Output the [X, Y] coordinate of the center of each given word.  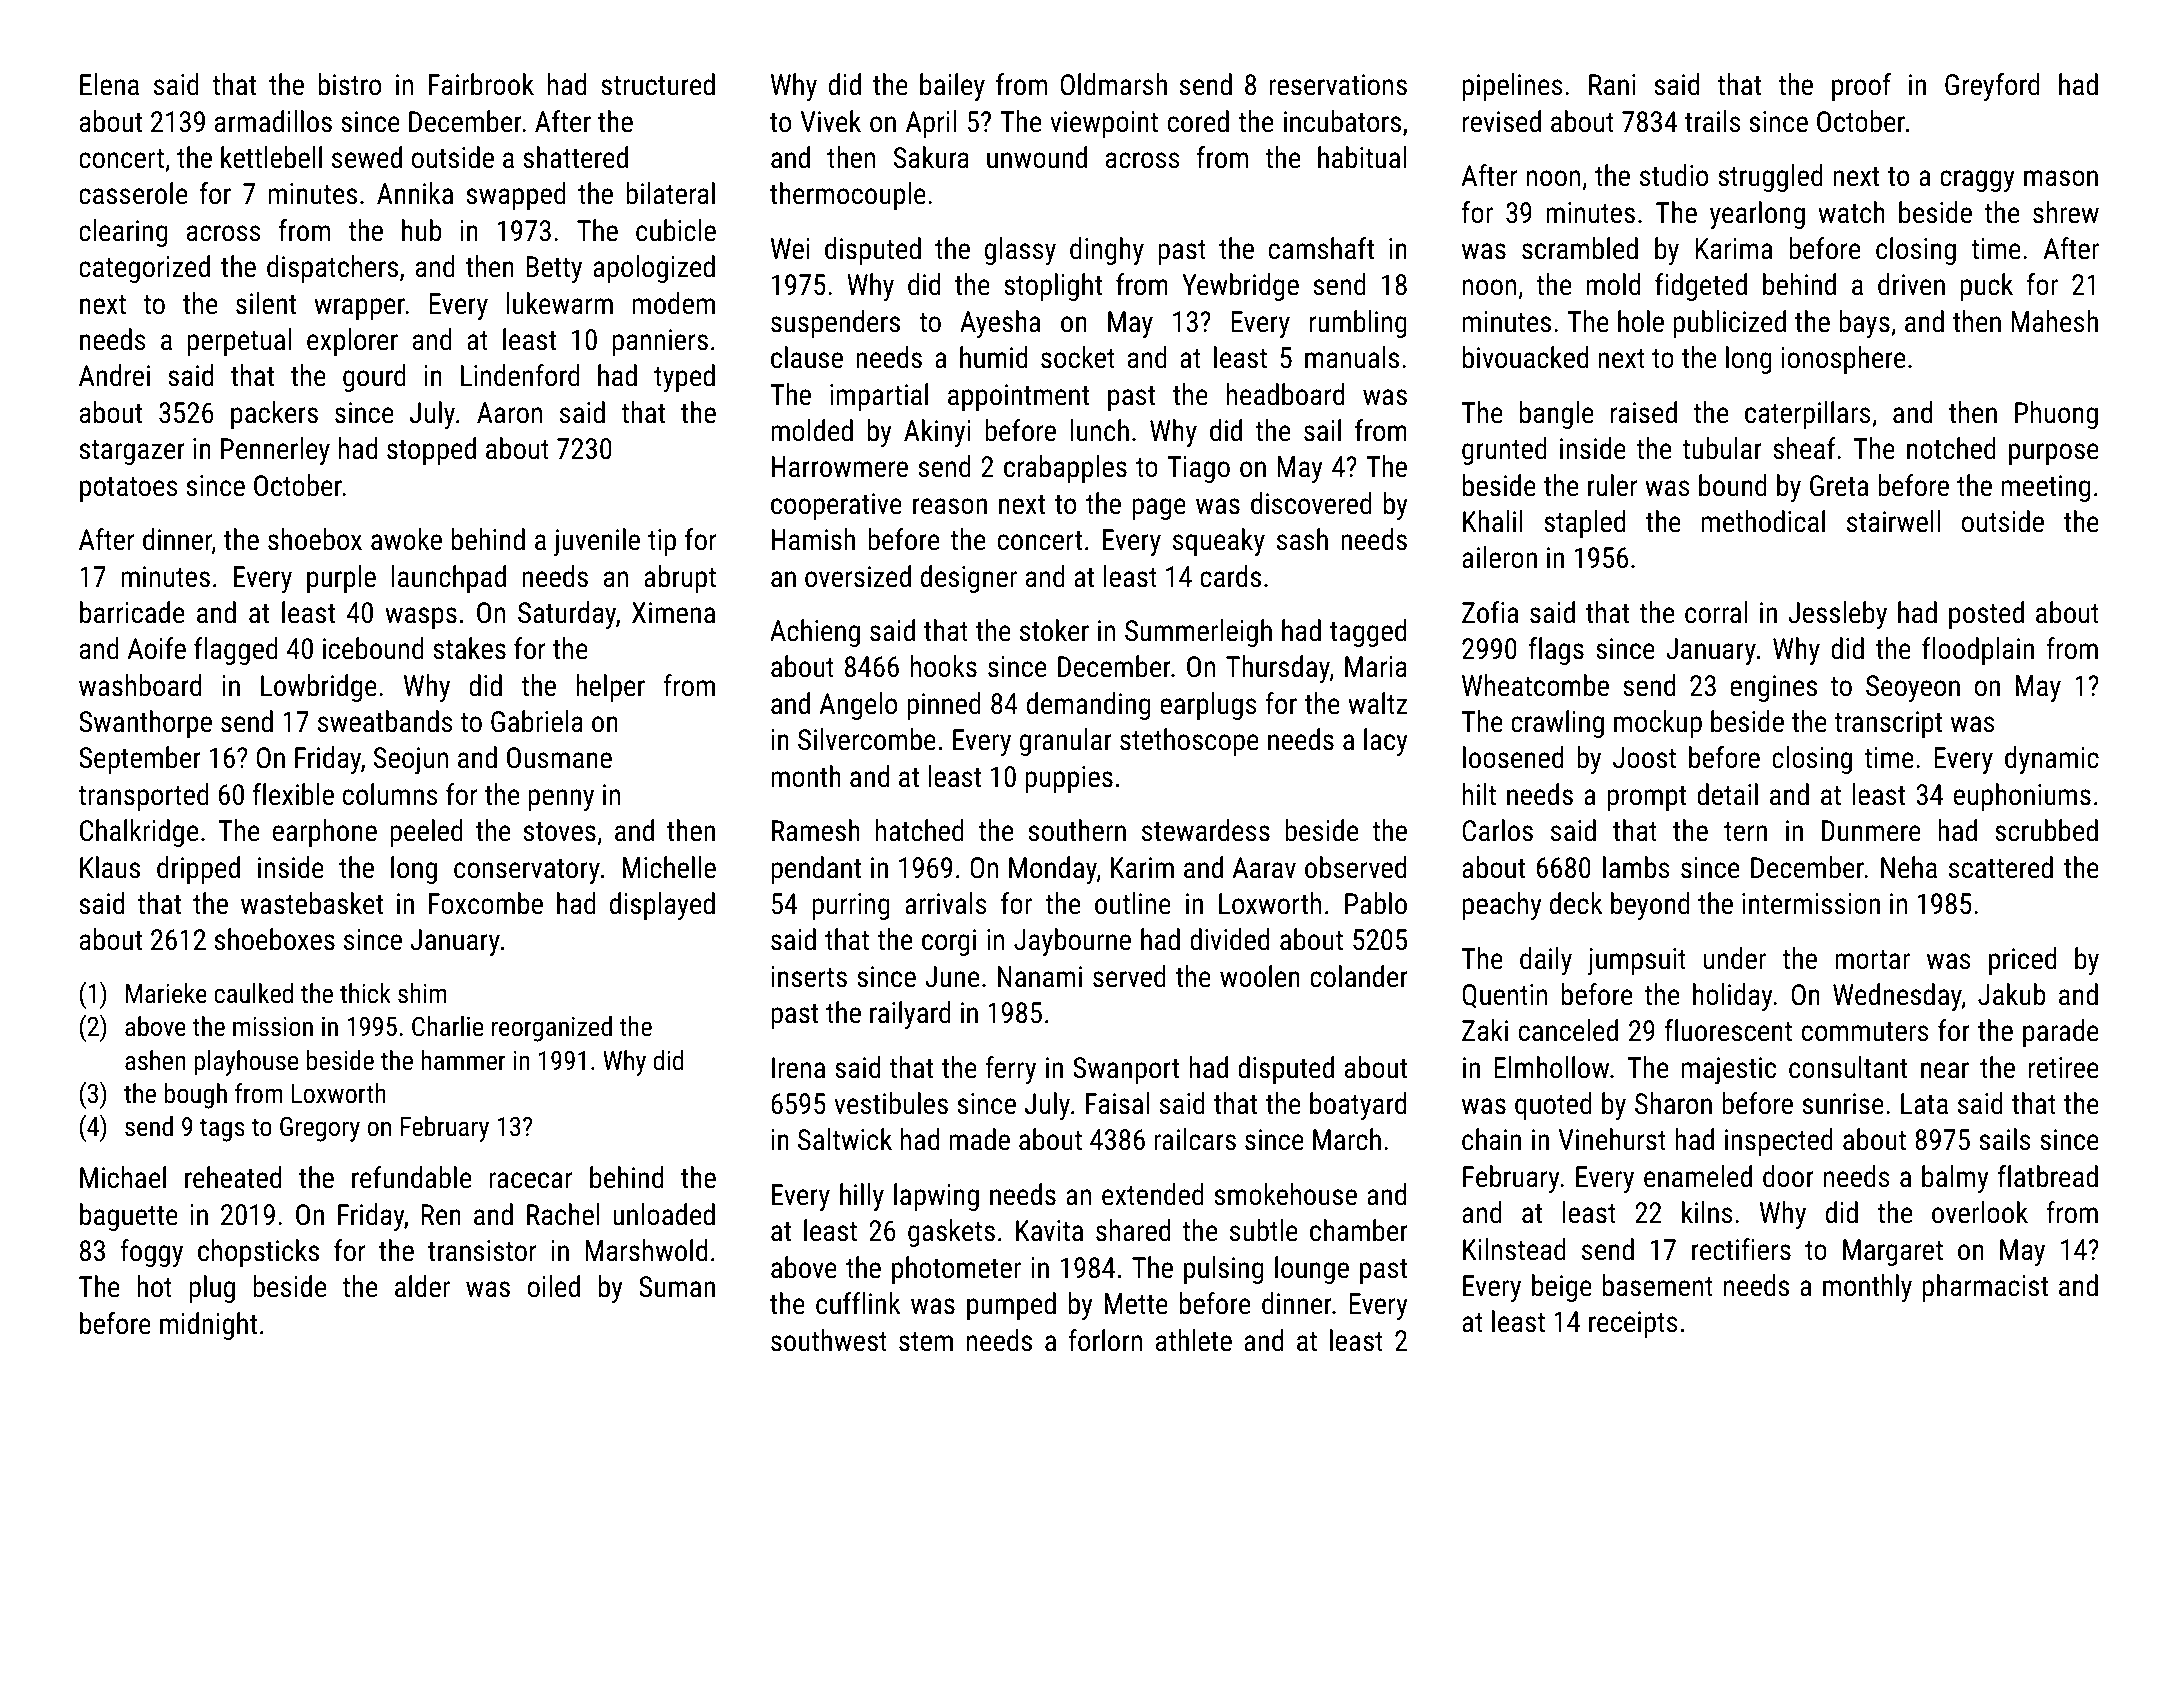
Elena [109, 84]
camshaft [1321, 248]
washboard [140, 685]
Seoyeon [1913, 688]
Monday [1053, 870]
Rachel [563, 1214]
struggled [1770, 178]
